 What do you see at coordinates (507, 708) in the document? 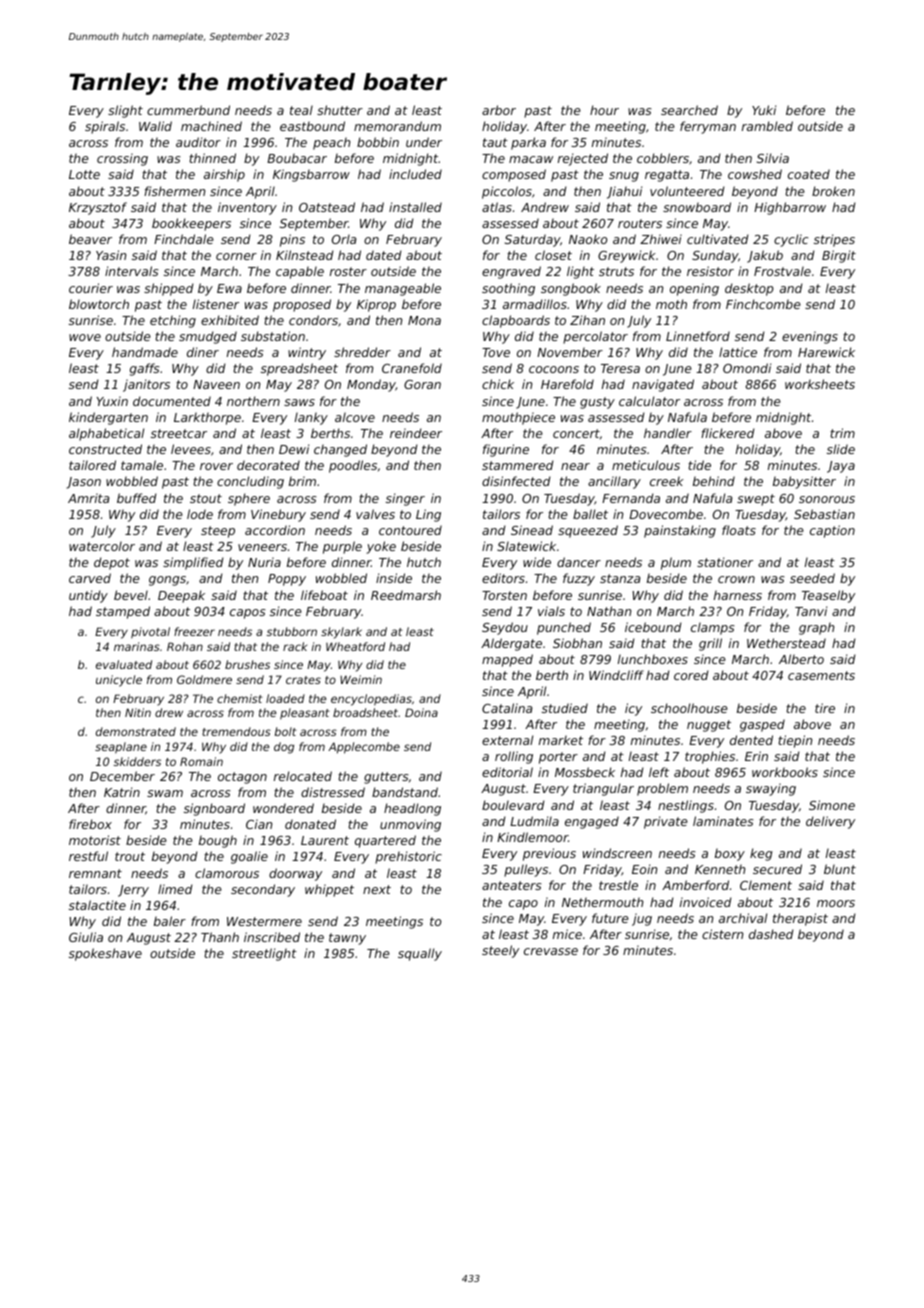
I see `Catalina` at bounding box center [507, 708].
